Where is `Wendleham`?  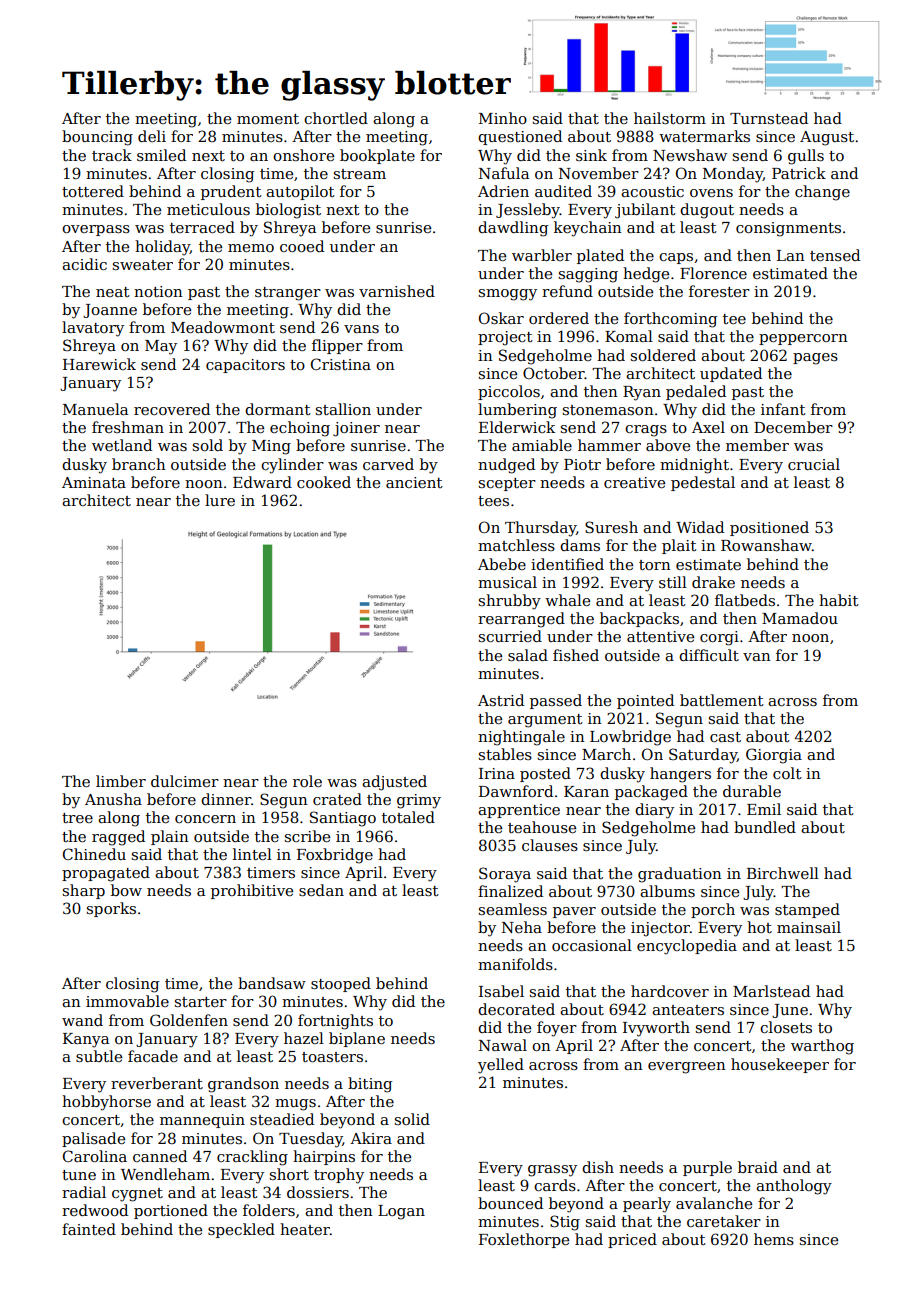 Wendleham is located at coordinates (165, 1174).
